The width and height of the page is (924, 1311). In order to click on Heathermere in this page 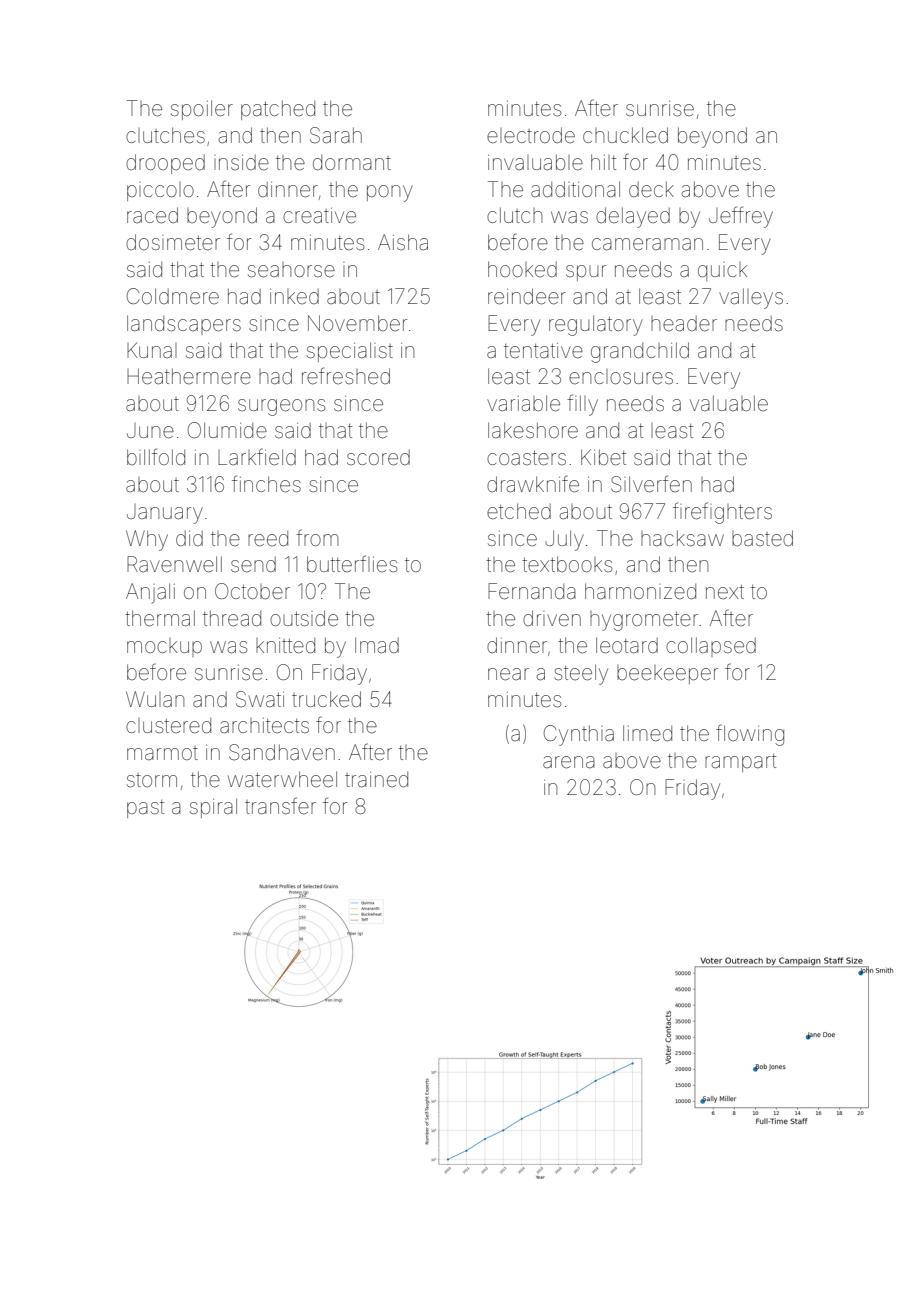, I will do `click(189, 376)`.
